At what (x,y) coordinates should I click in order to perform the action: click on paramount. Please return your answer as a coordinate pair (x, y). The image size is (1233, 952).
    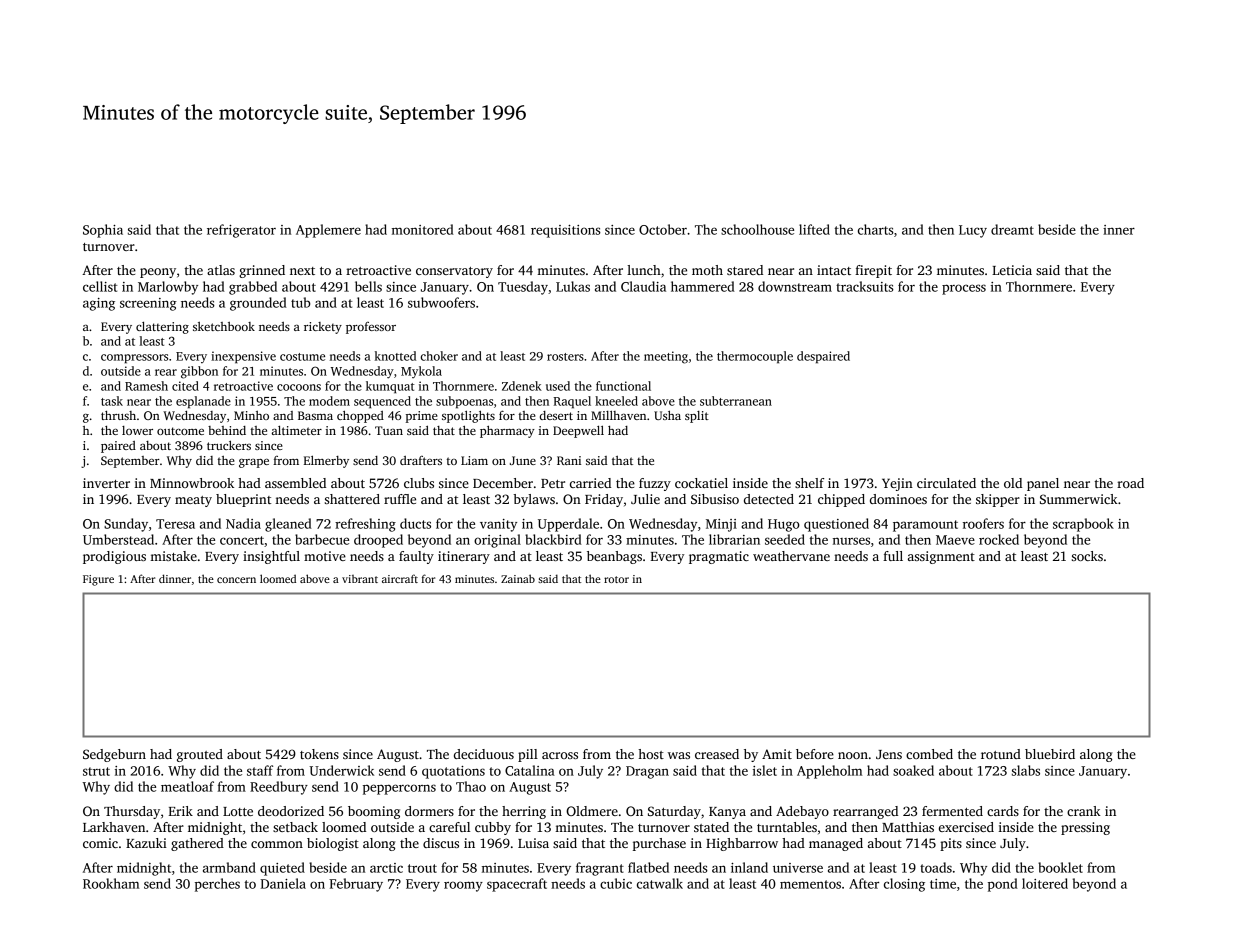
    Looking at the image, I should click on (925, 526).
